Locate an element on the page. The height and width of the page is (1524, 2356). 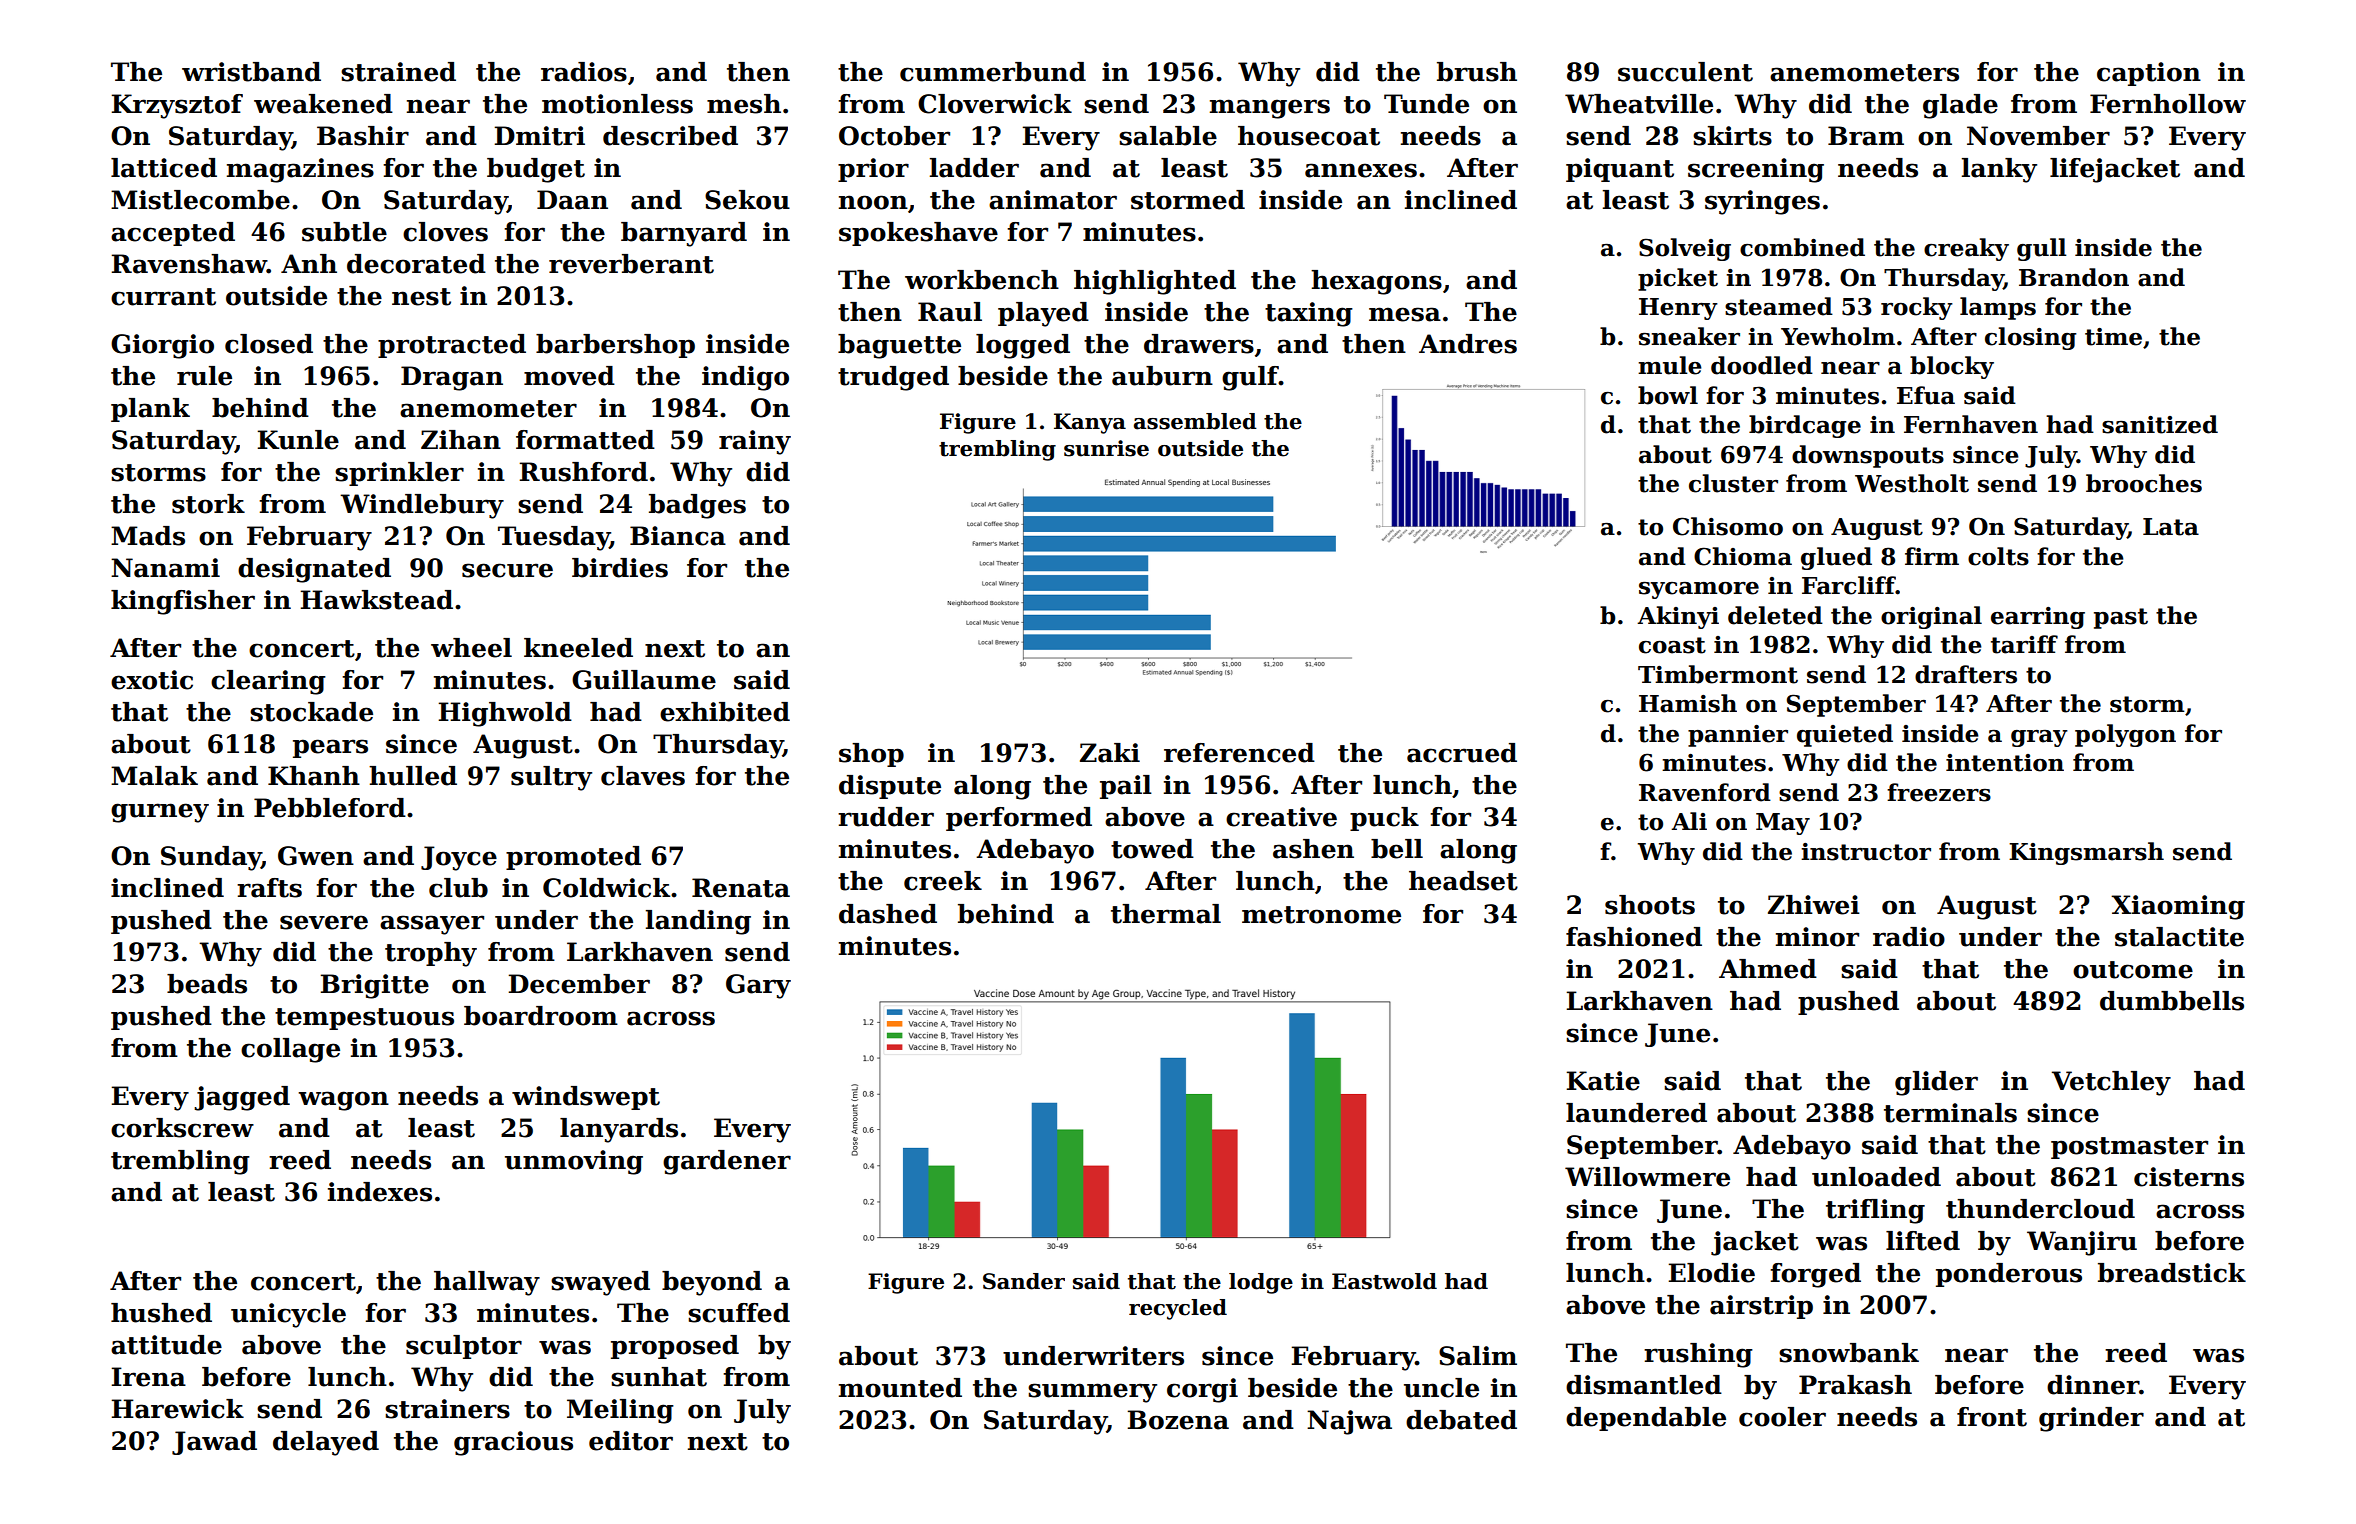
lodge is located at coordinates (1261, 1283).
